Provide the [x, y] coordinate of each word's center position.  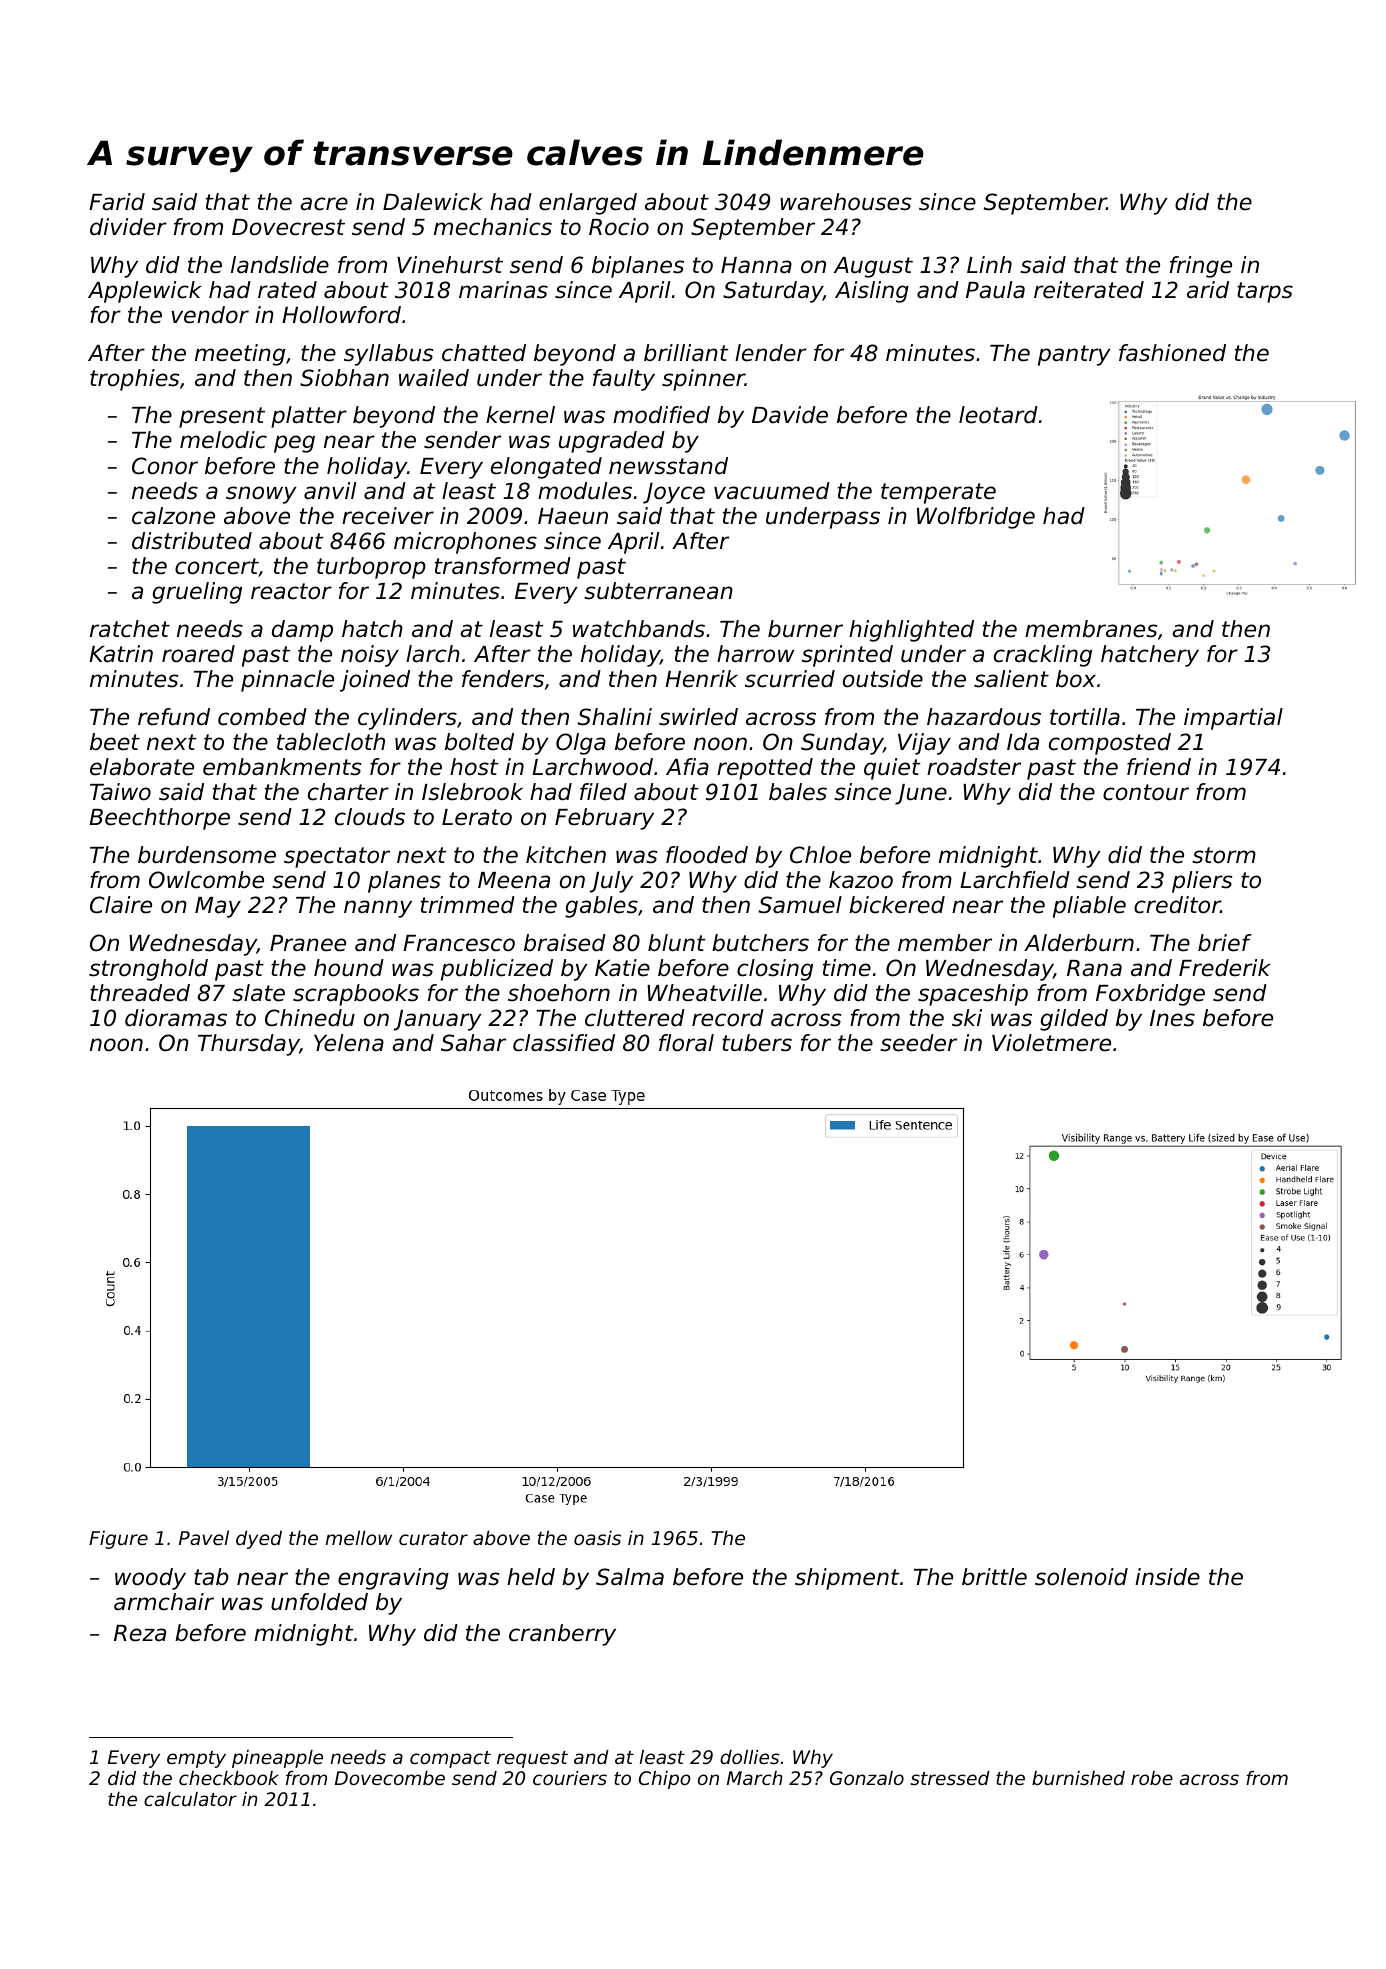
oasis [597, 1537]
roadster [974, 767]
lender [771, 353]
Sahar [473, 1043]
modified [661, 415]
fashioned [1172, 353]
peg [294, 444]
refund [174, 717]
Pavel [204, 1537]
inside [1167, 1577]
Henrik [701, 679]
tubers [757, 1043]
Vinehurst [450, 265]
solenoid [1081, 1577]
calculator [190, 1799]
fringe [1201, 267]
